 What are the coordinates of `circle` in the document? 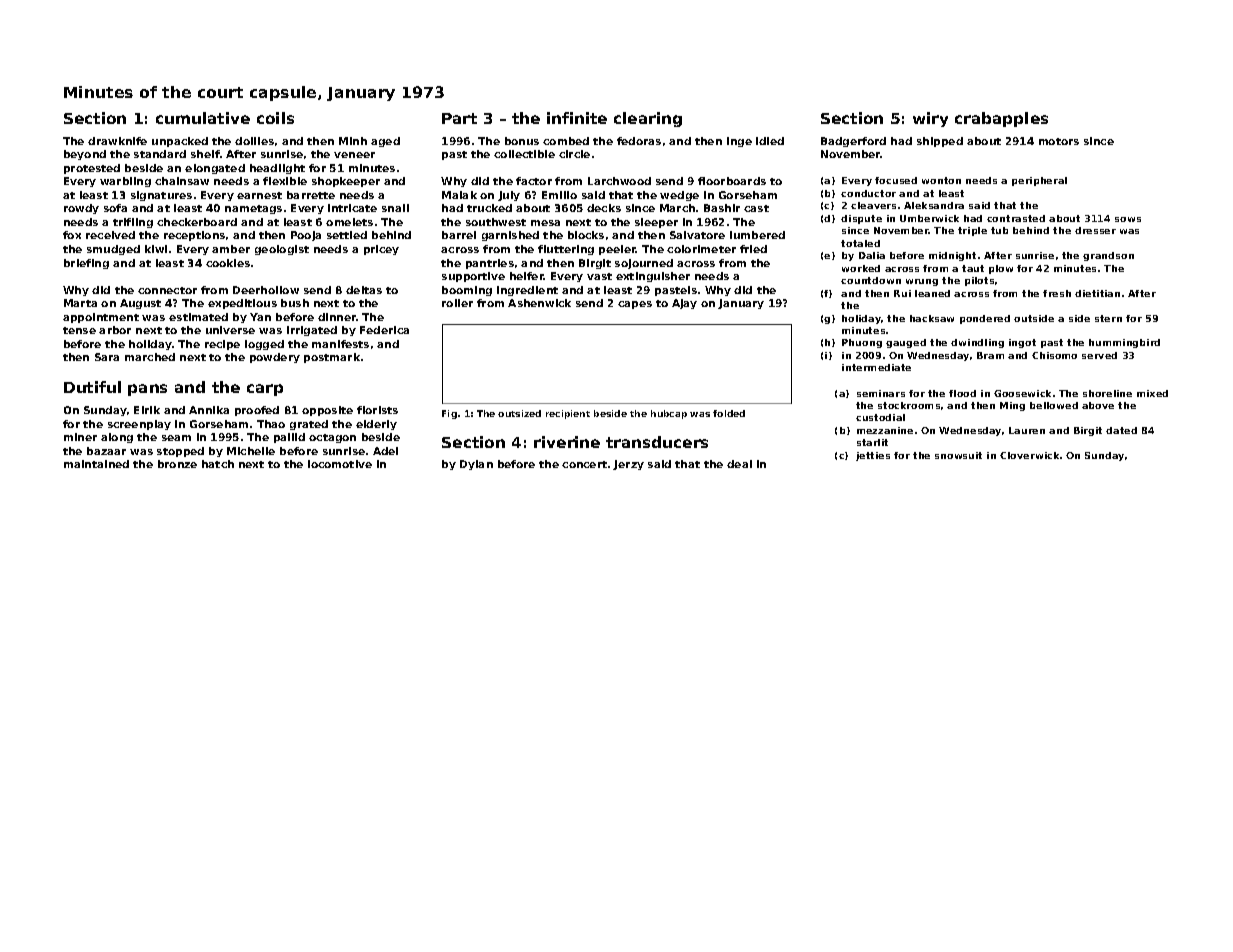 It's located at (574, 154).
